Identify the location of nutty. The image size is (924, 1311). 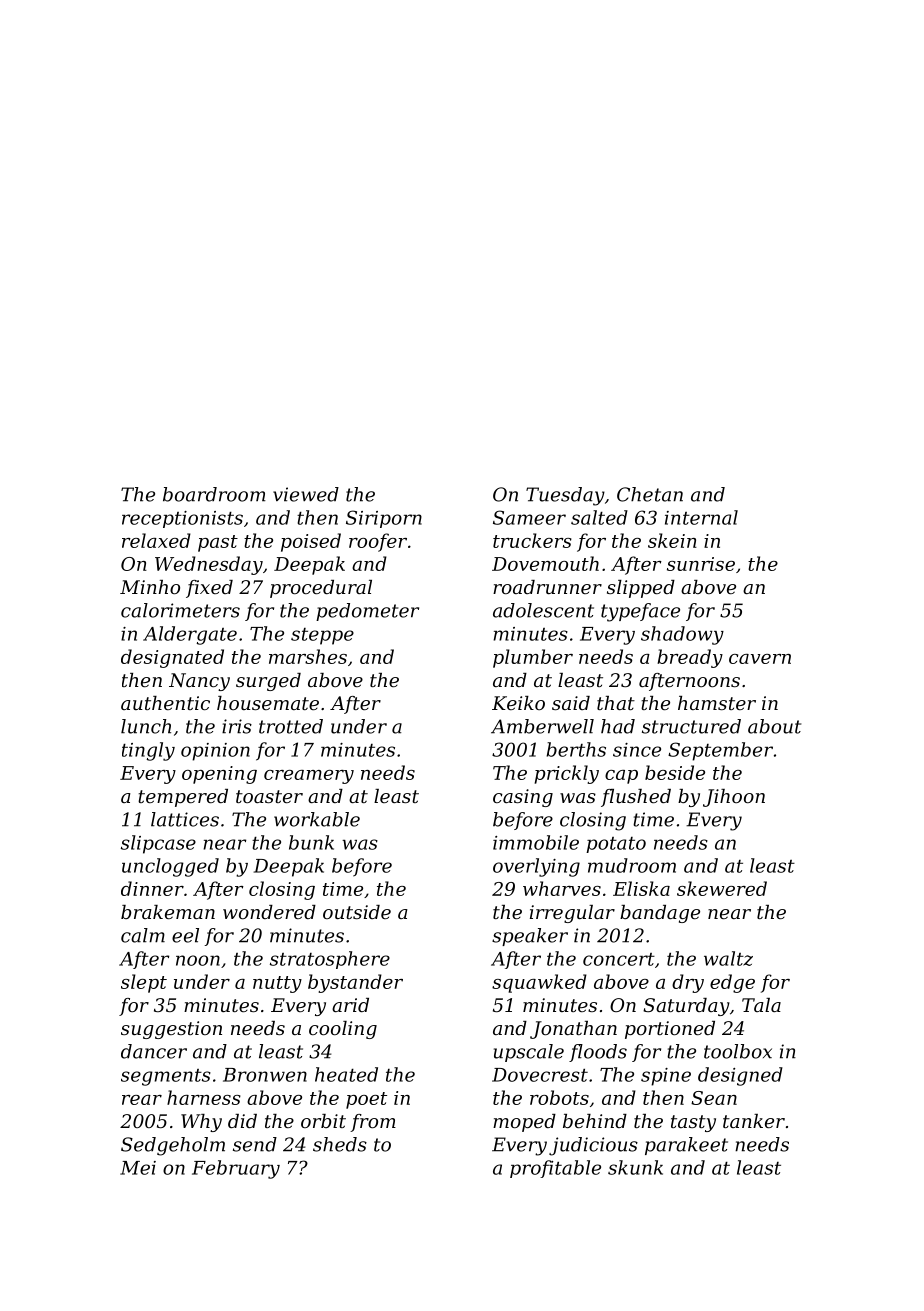
(277, 984).
